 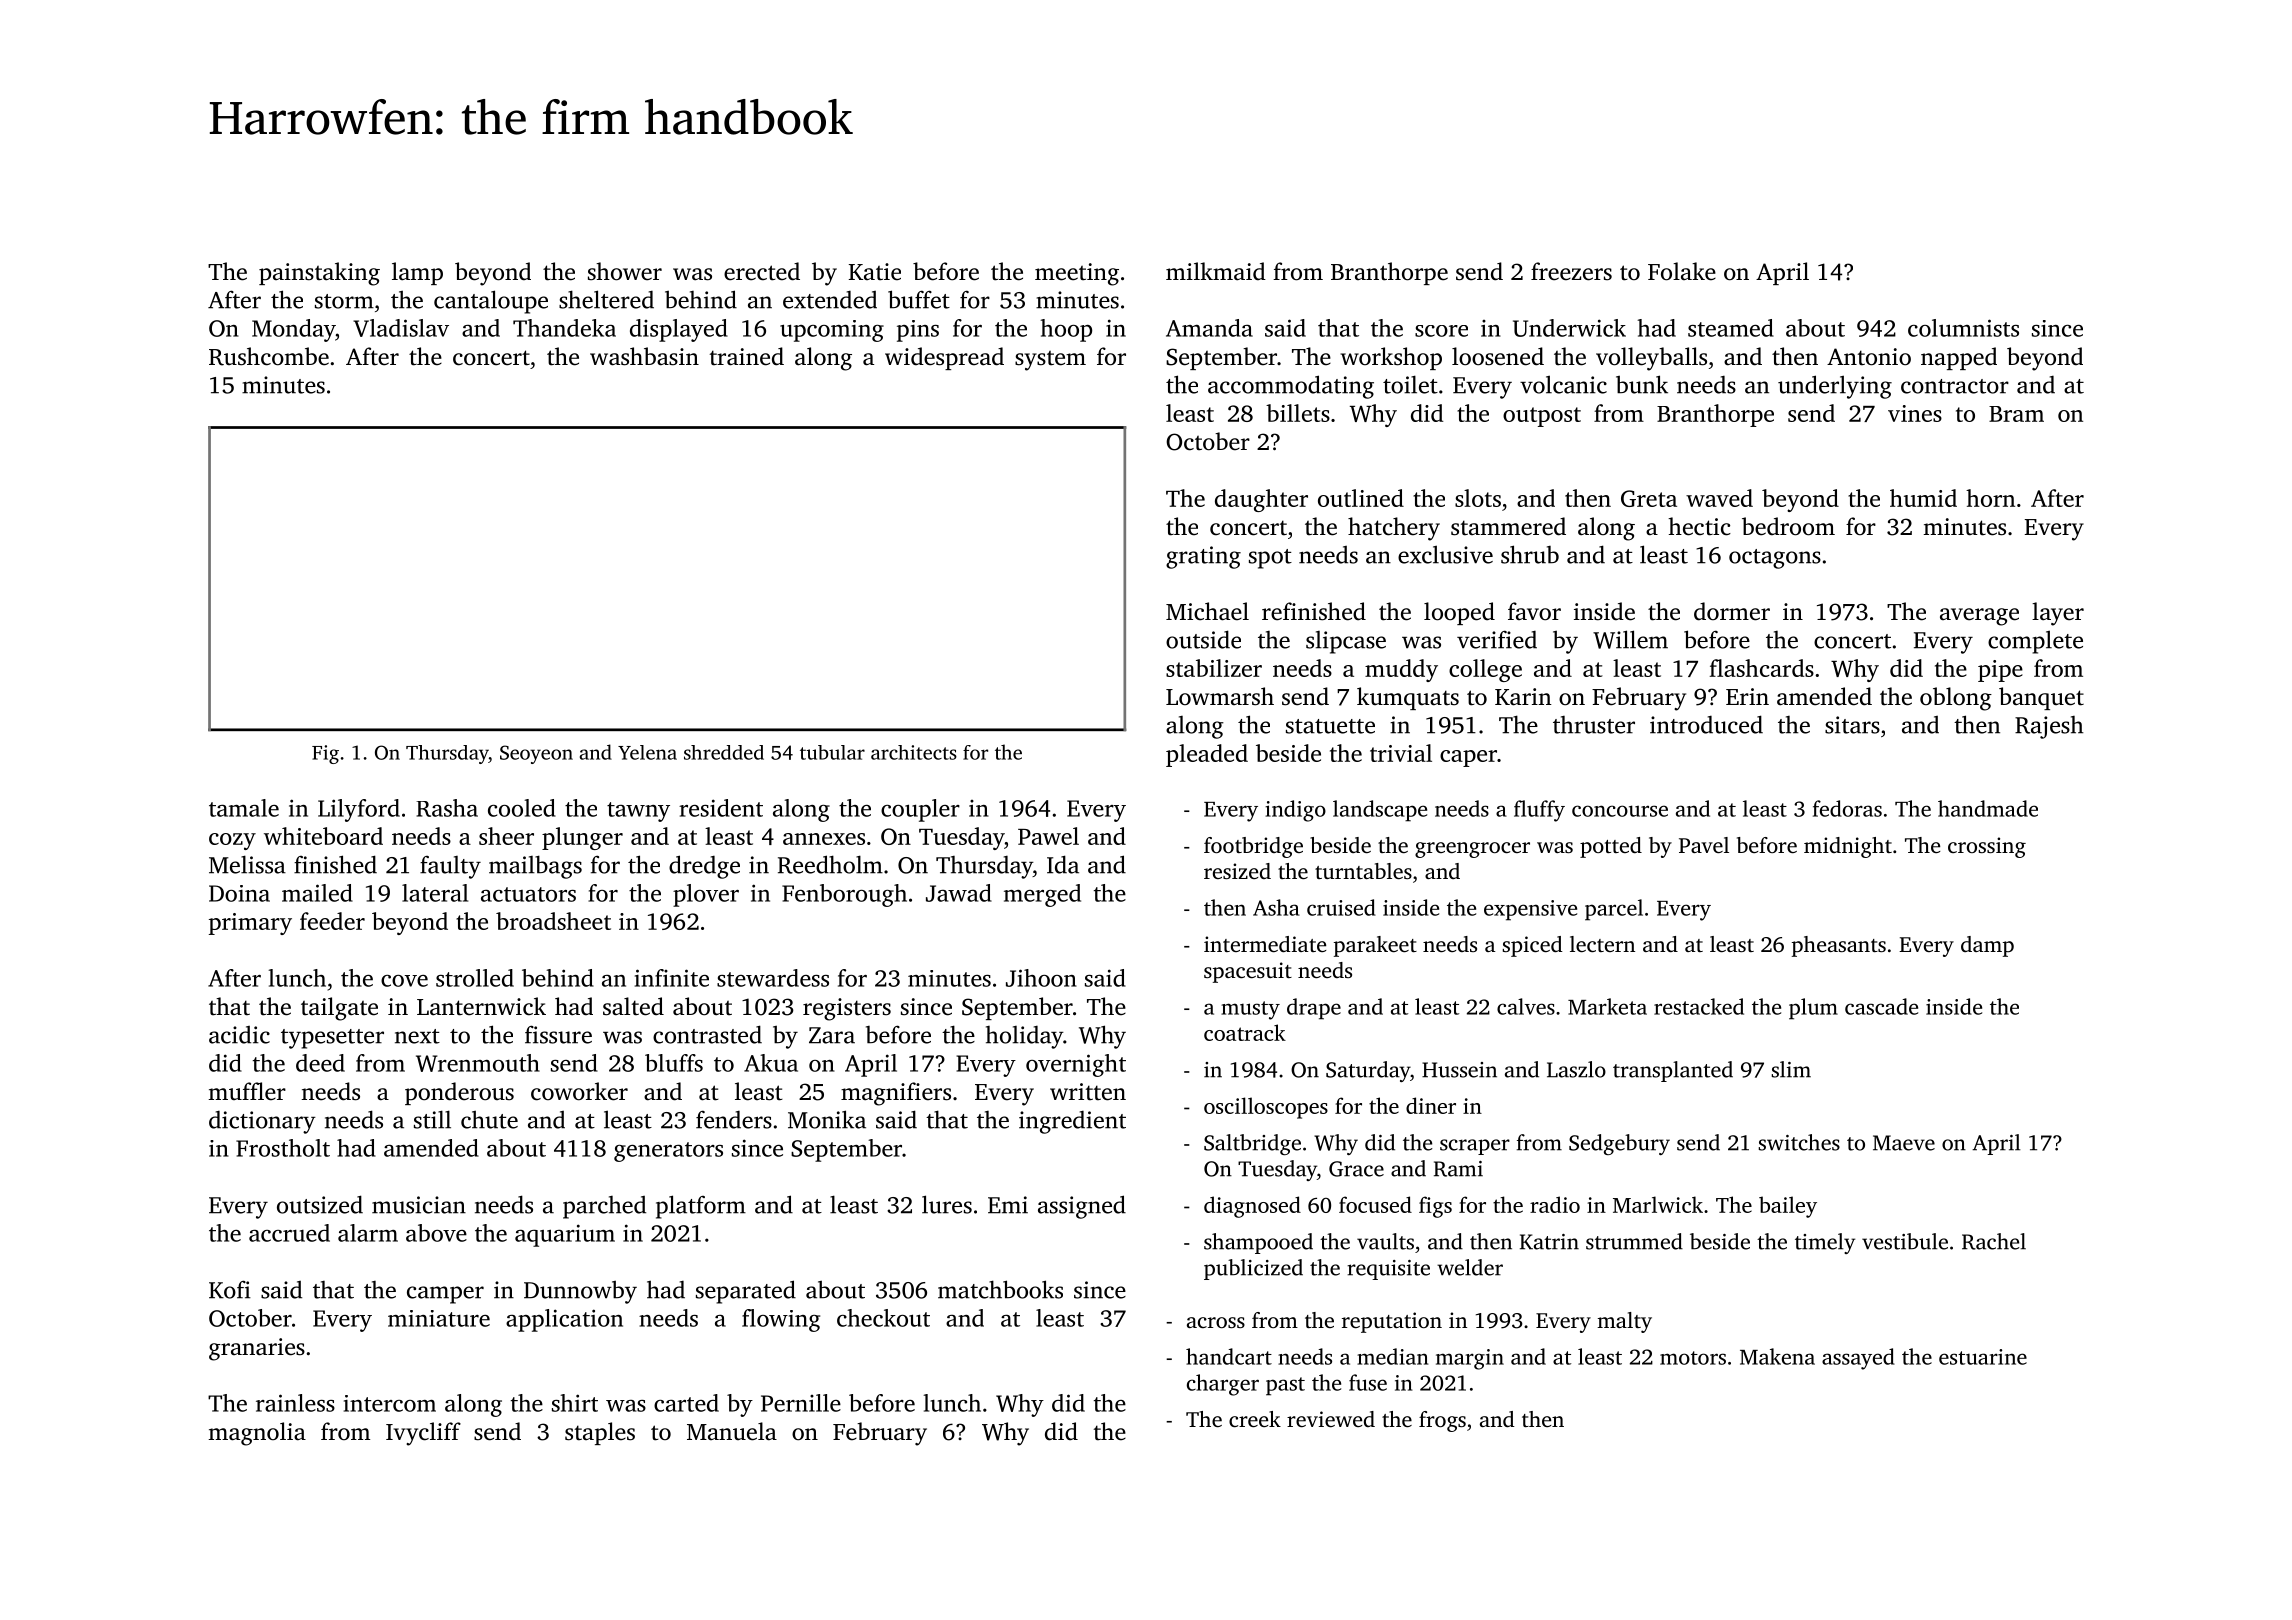 I want to click on median, so click(x=1392, y=1356).
